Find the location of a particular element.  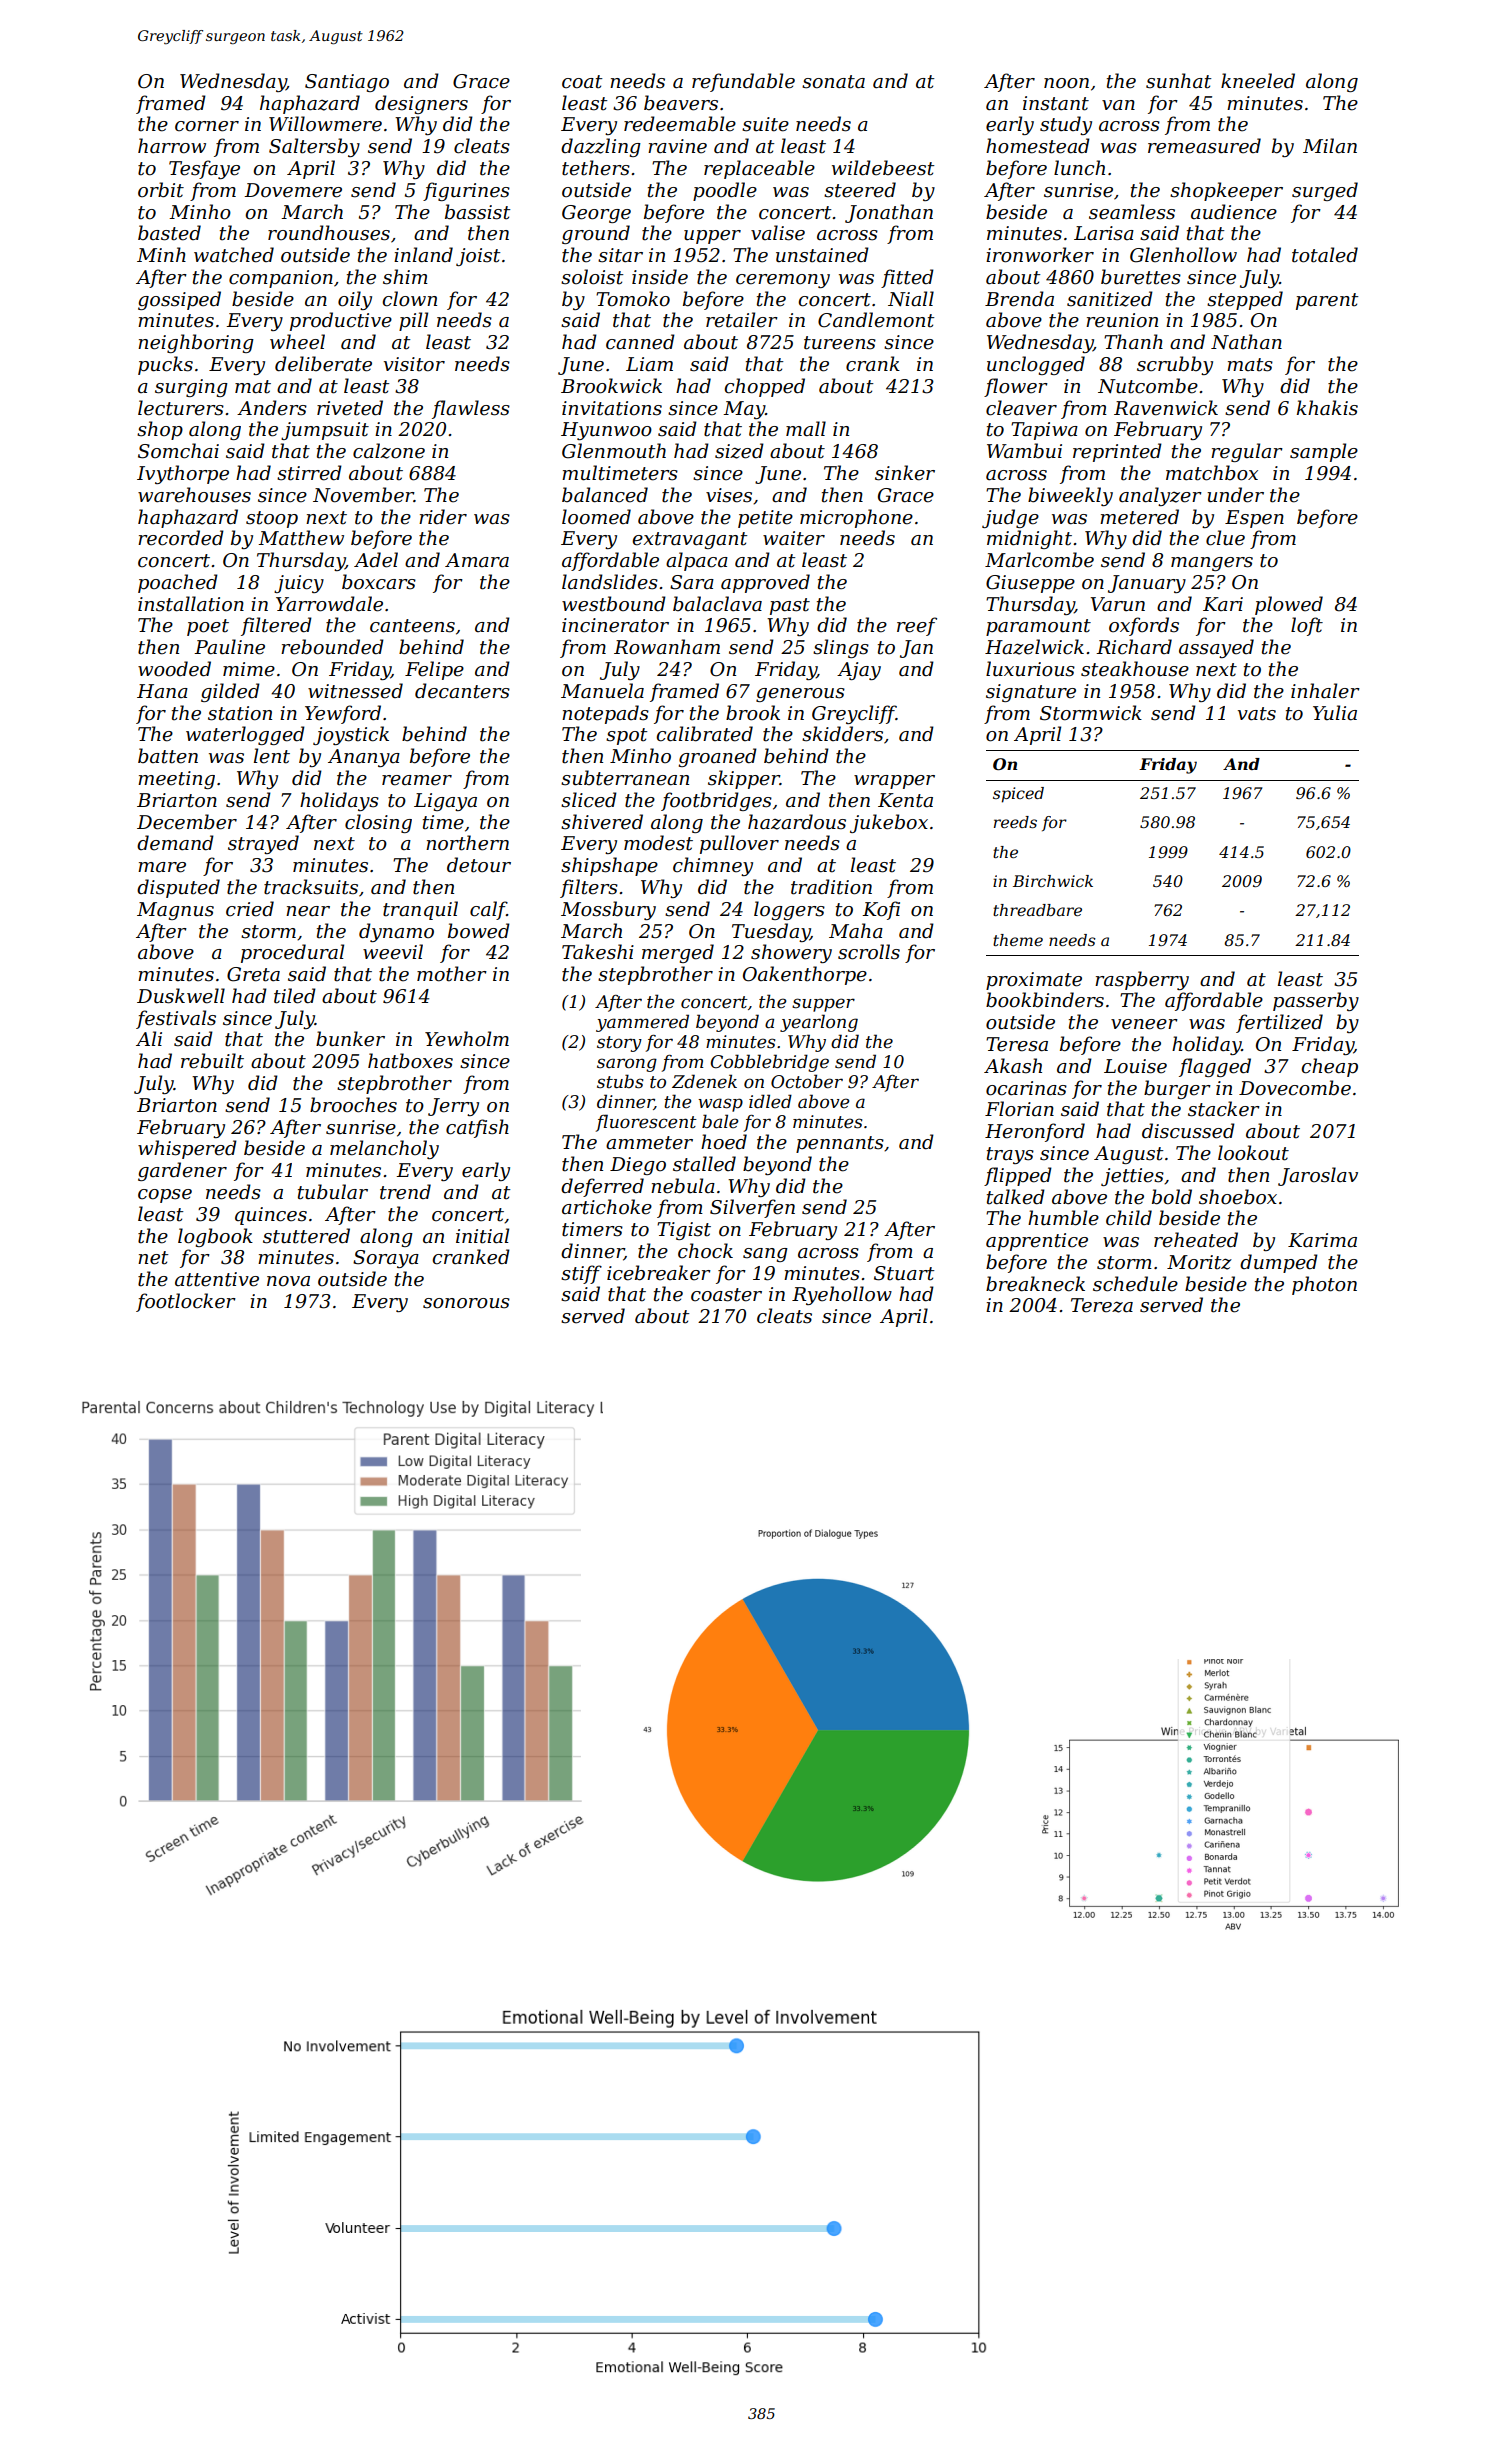

reunion is located at coordinates (1122, 320).
